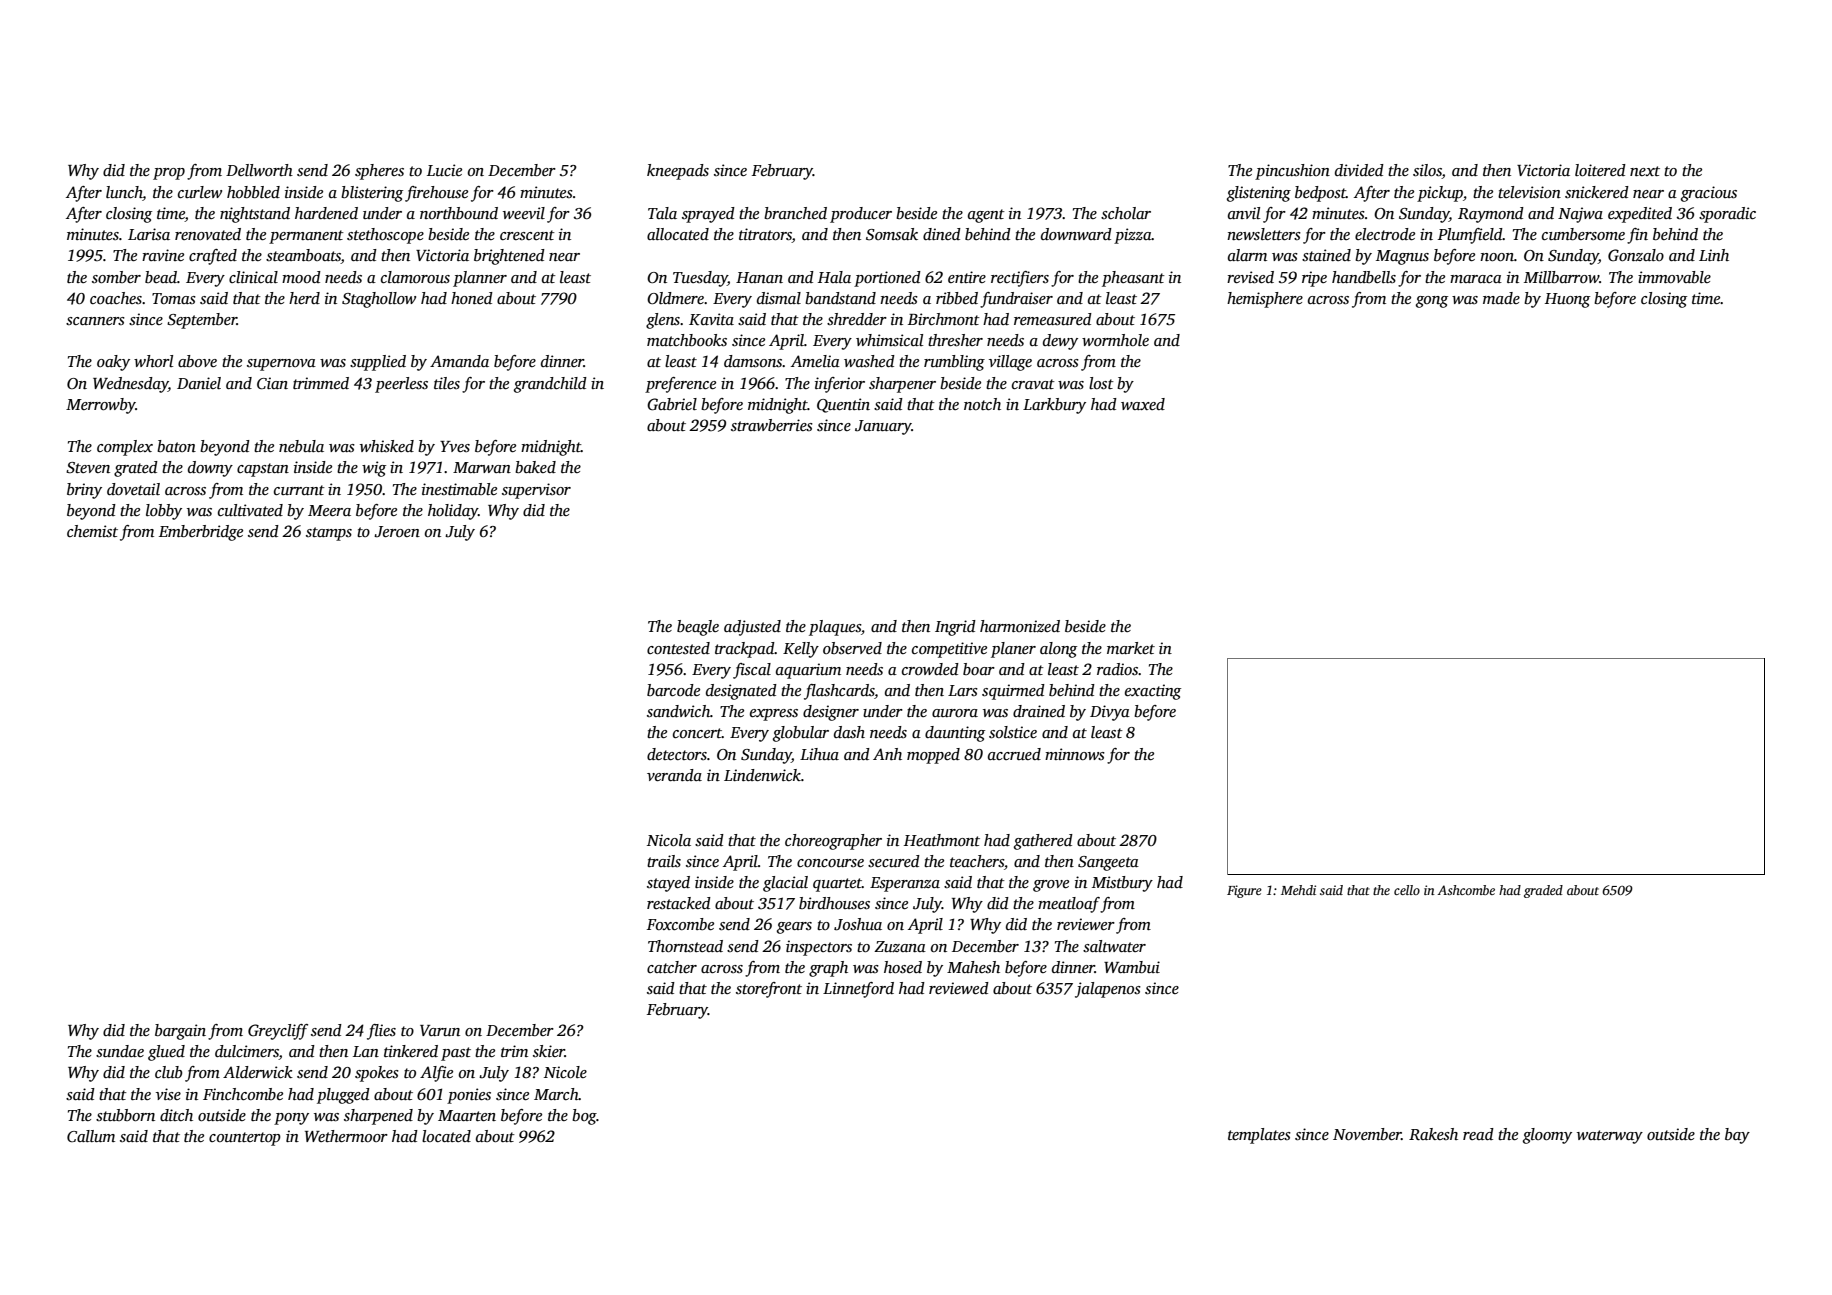 The image size is (1832, 1295). What do you see at coordinates (1636, 255) in the screenshot?
I see `Gonzalo` at bounding box center [1636, 255].
